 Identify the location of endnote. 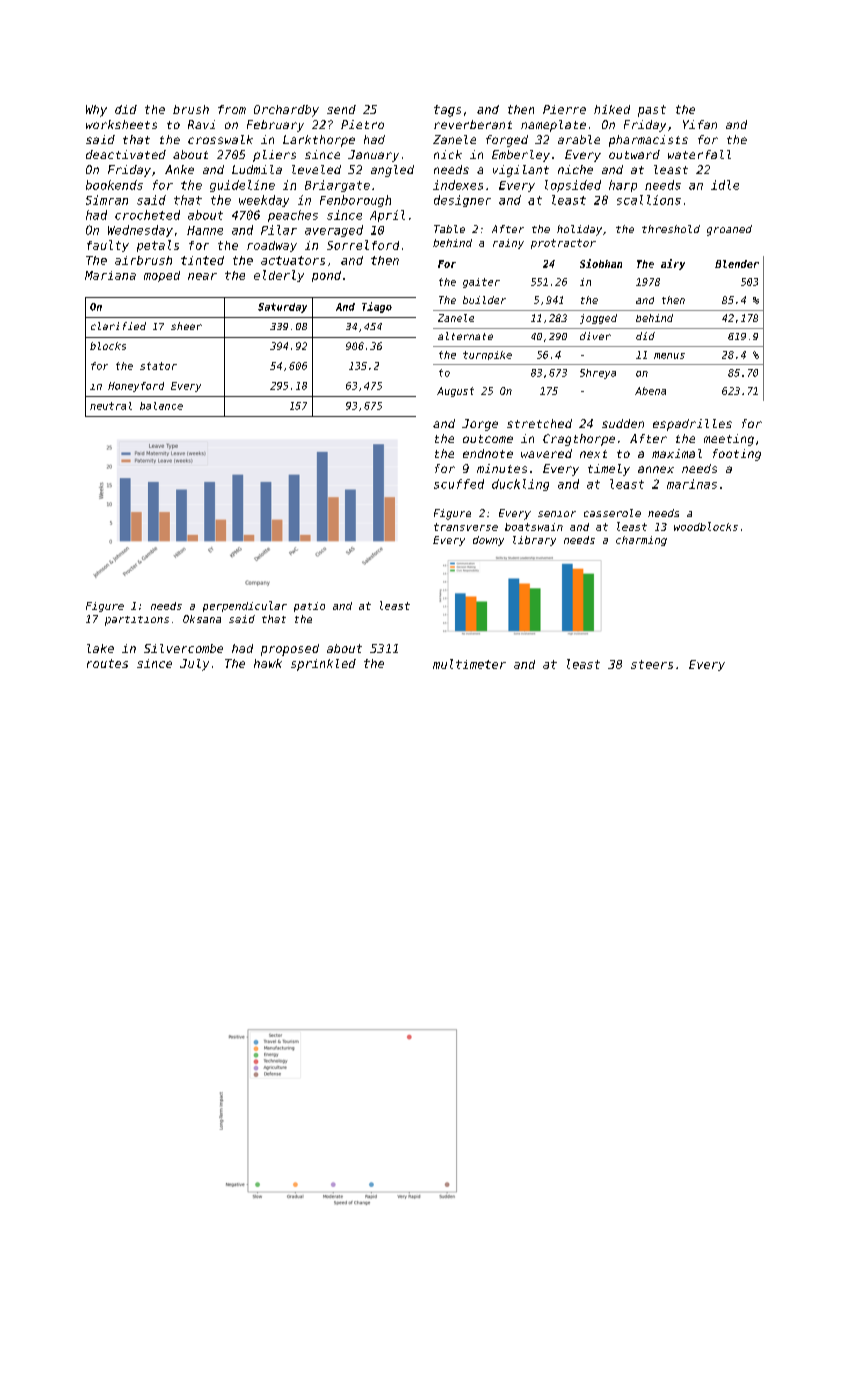
(488, 453).
